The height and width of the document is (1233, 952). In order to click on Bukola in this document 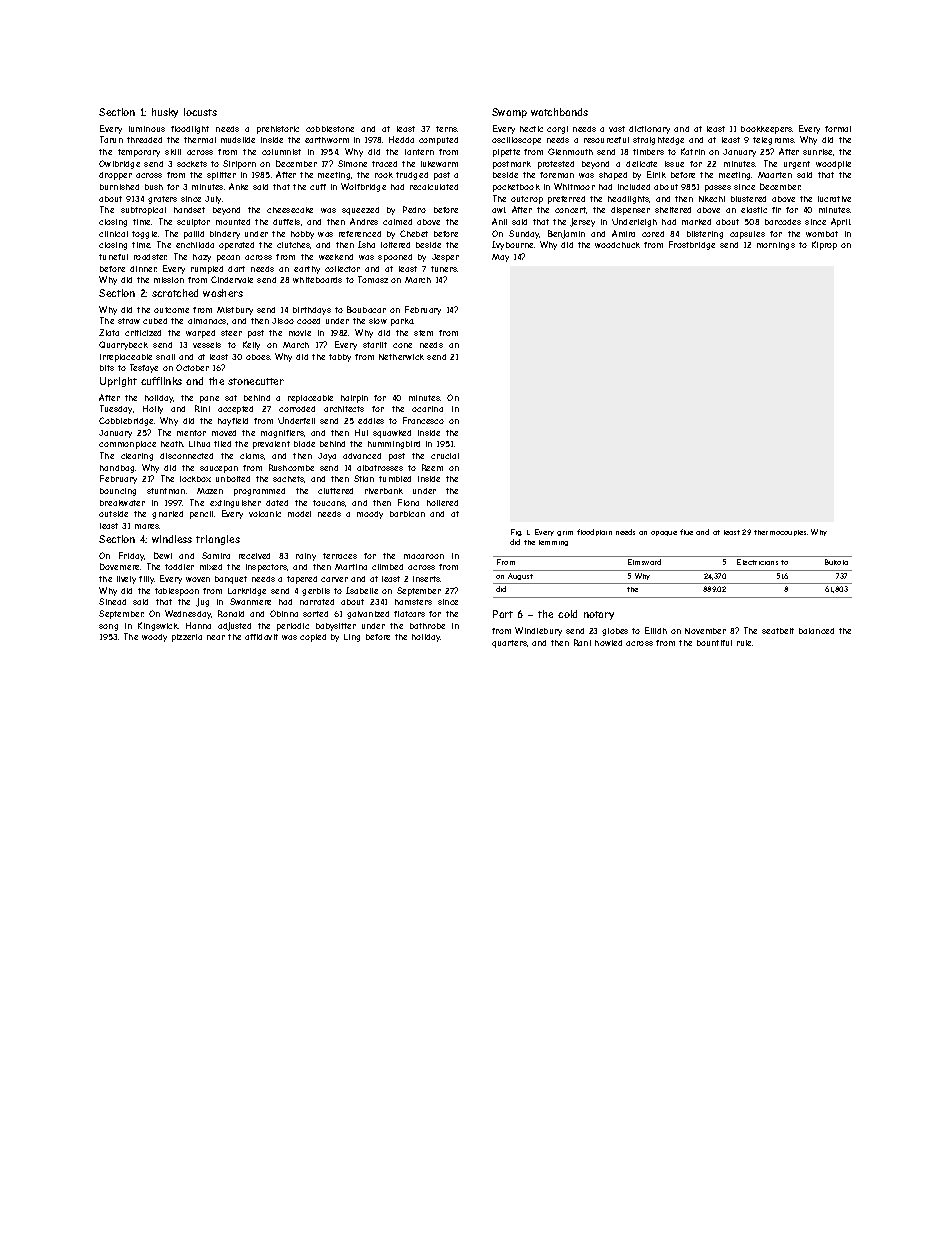, I will do `click(836, 562)`.
